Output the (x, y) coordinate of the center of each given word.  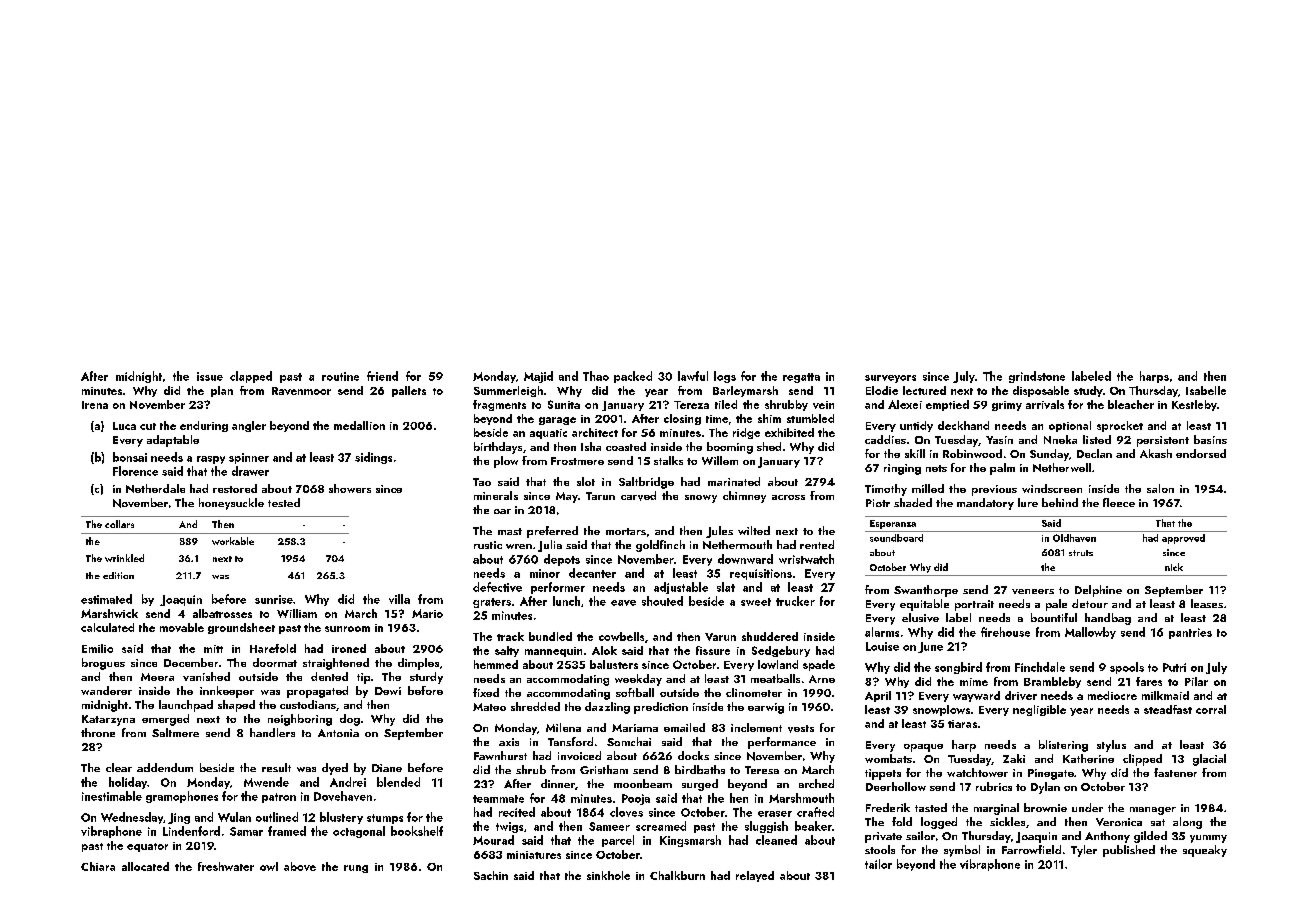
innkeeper (227, 692)
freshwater (226, 866)
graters (492, 603)
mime (974, 682)
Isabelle (1206, 390)
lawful (693, 376)
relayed (755, 876)
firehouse (1005, 632)
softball (635, 692)
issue (210, 376)
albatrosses (222, 613)
